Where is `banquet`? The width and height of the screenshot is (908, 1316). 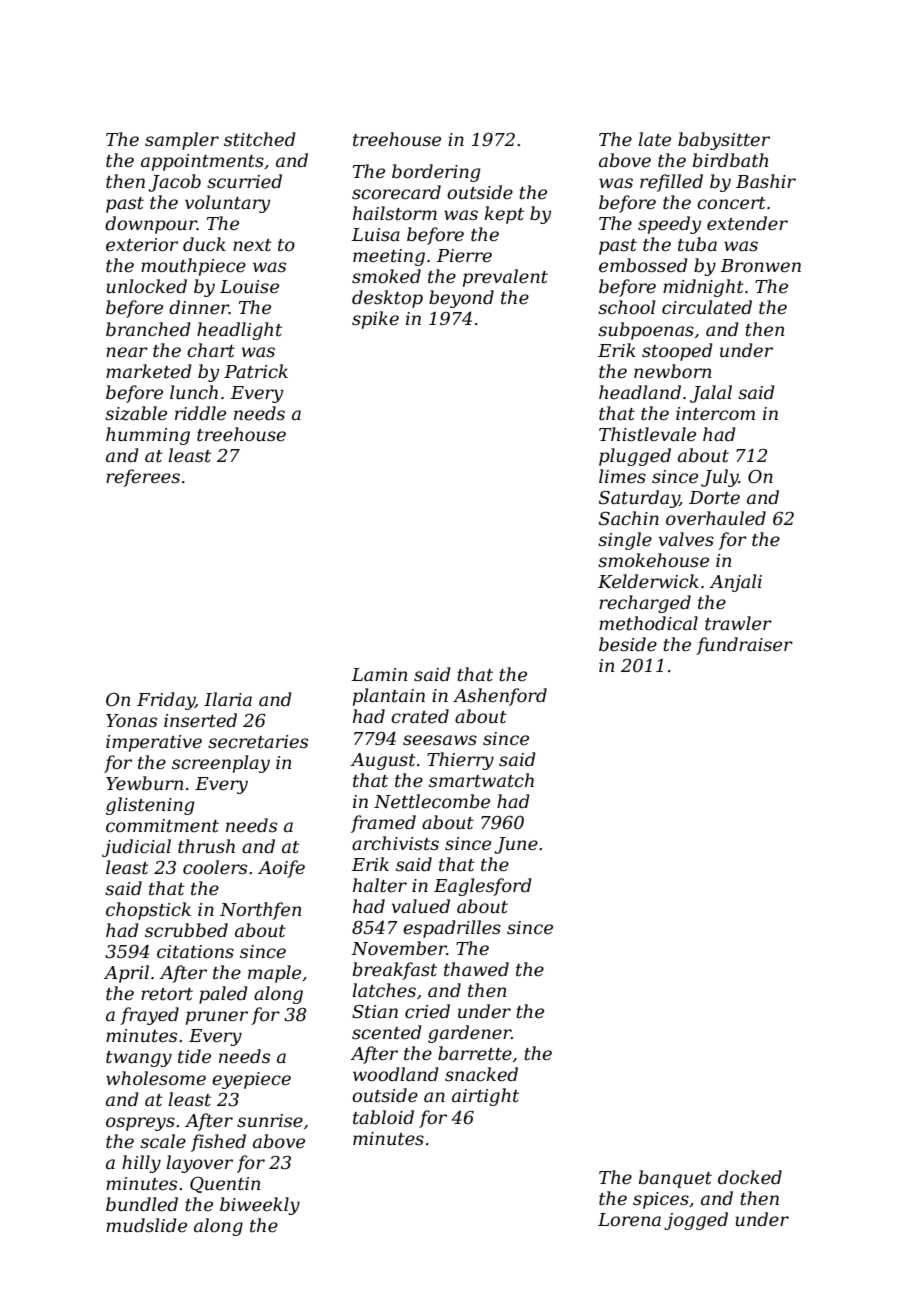
banquet is located at coordinates (675, 1179).
